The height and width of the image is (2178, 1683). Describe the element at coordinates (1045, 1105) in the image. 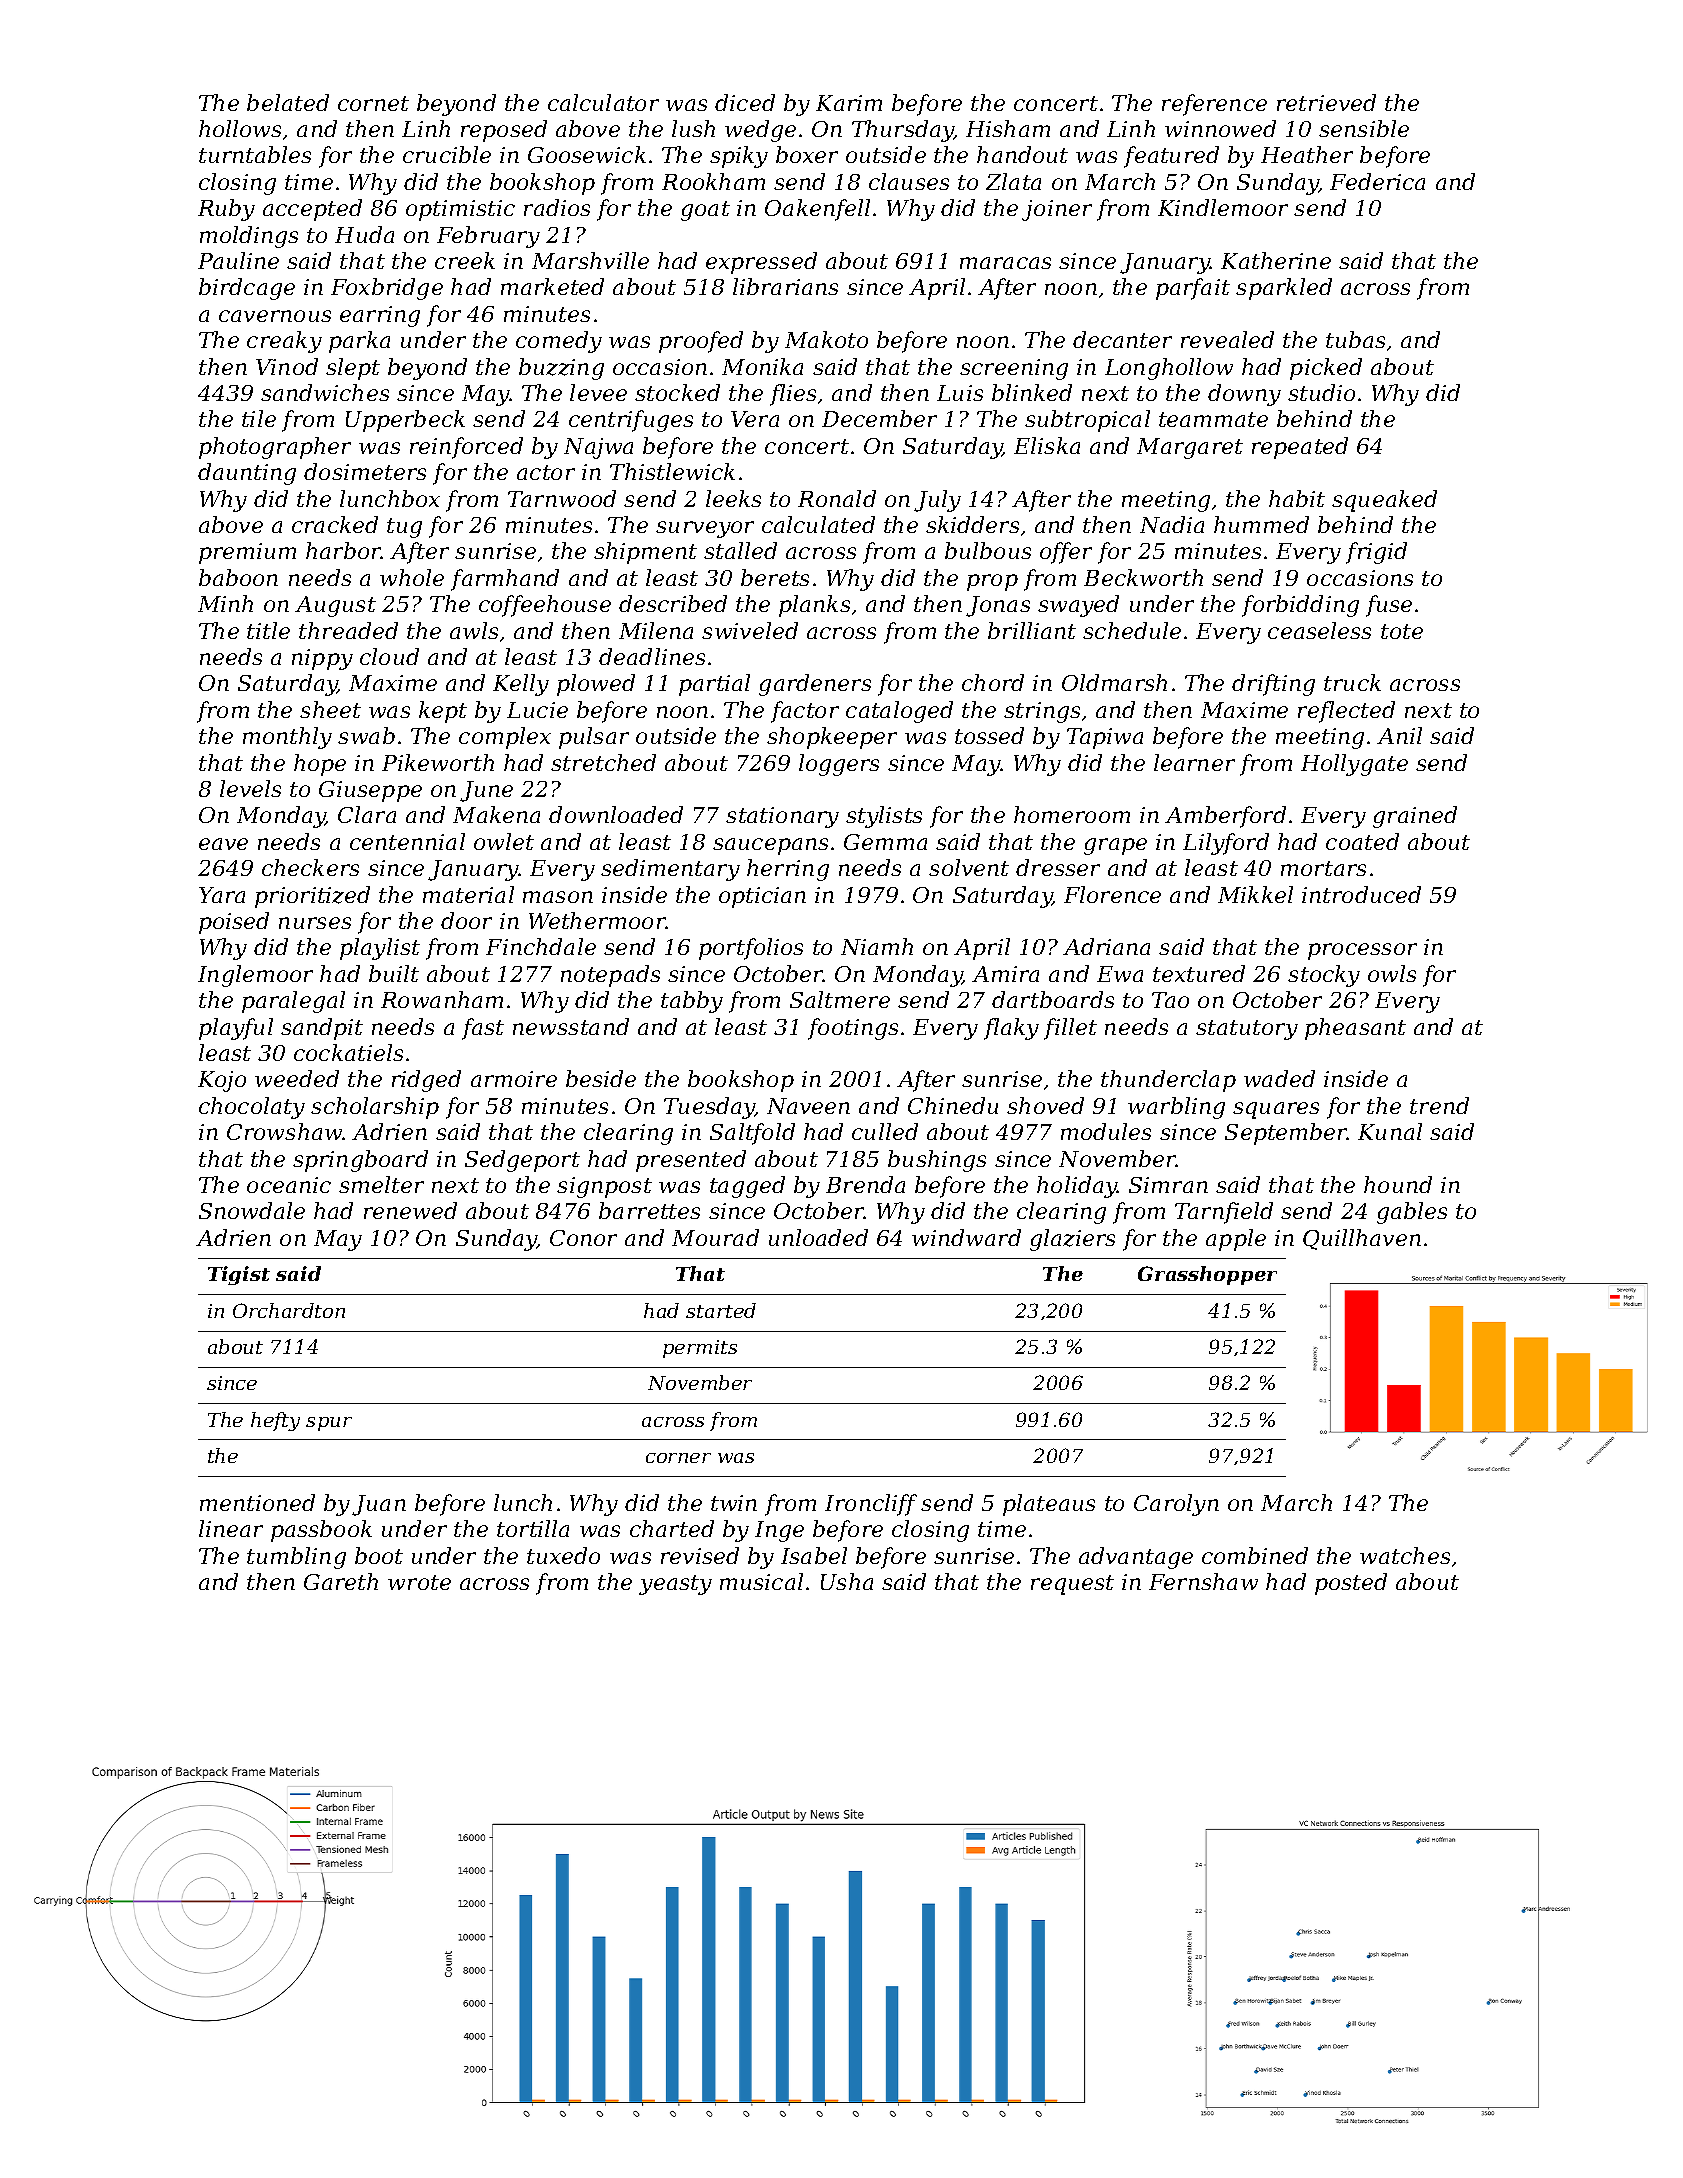

I see `shoved` at that location.
